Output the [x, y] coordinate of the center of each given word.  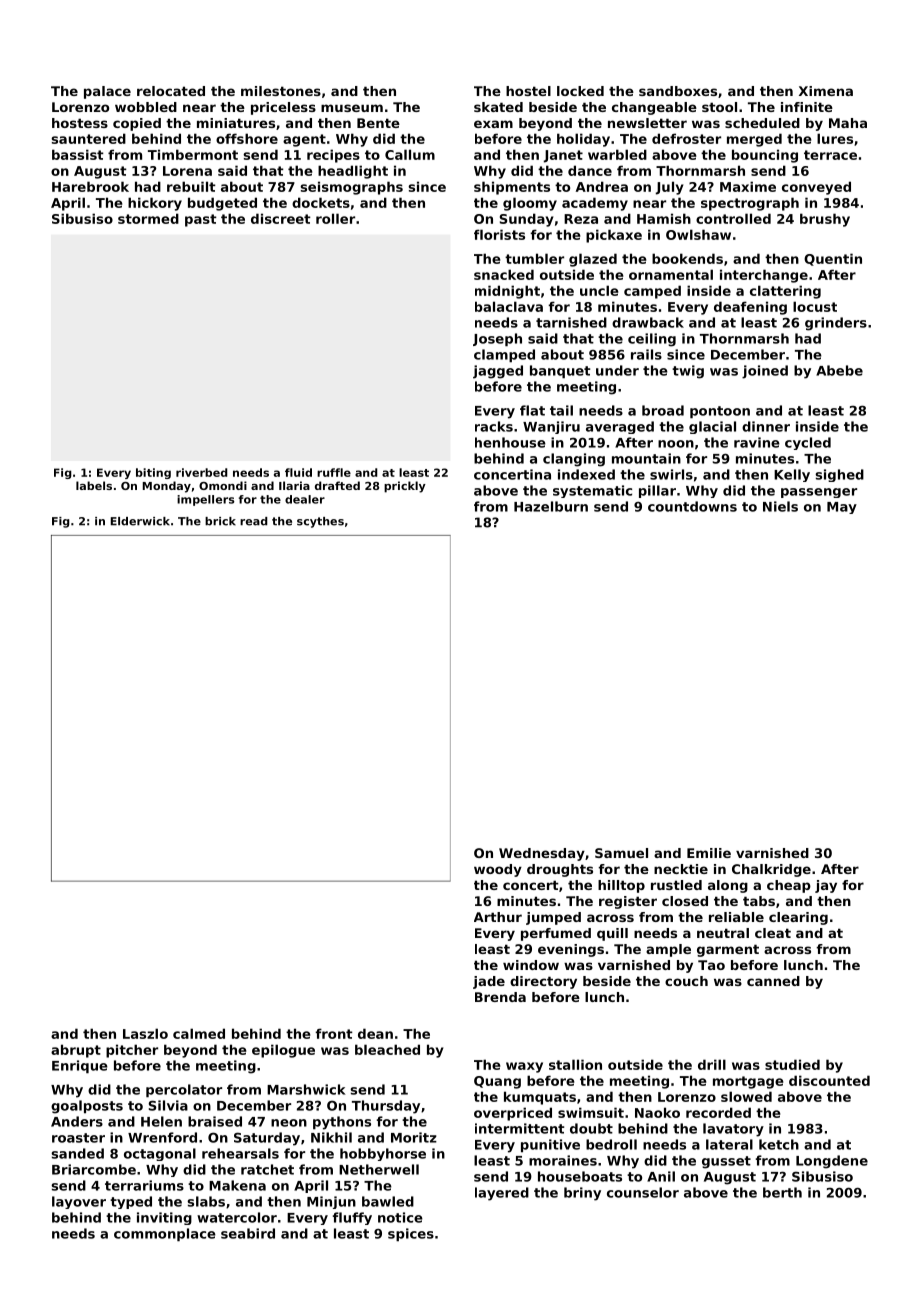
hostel [528, 91]
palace [107, 92]
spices [411, 1235]
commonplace [165, 1235]
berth [782, 1192]
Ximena [826, 91]
